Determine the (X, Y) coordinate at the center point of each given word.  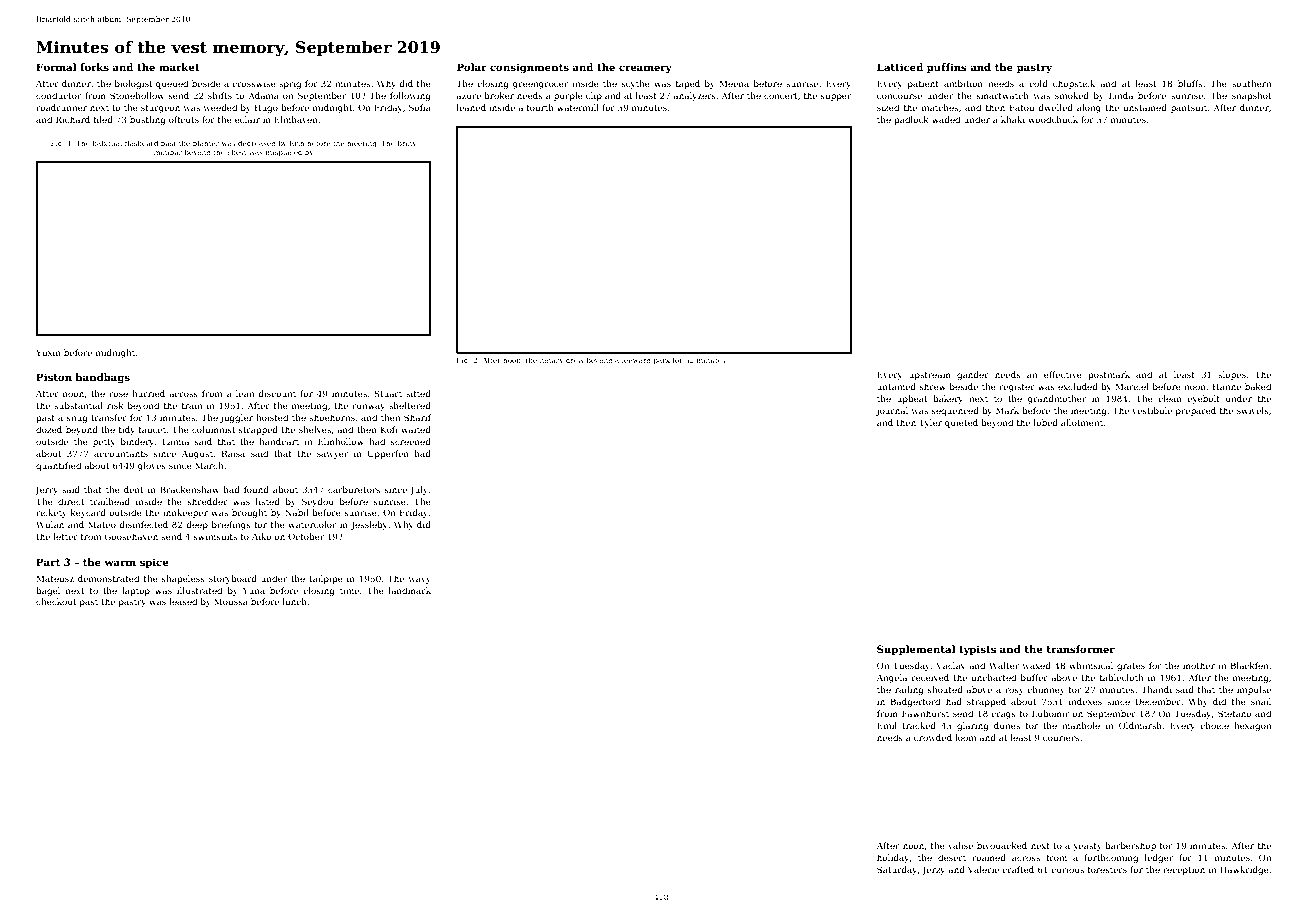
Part (48, 562)
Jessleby (369, 525)
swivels (1253, 410)
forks (94, 67)
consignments (529, 68)
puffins (947, 68)
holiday (893, 858)
